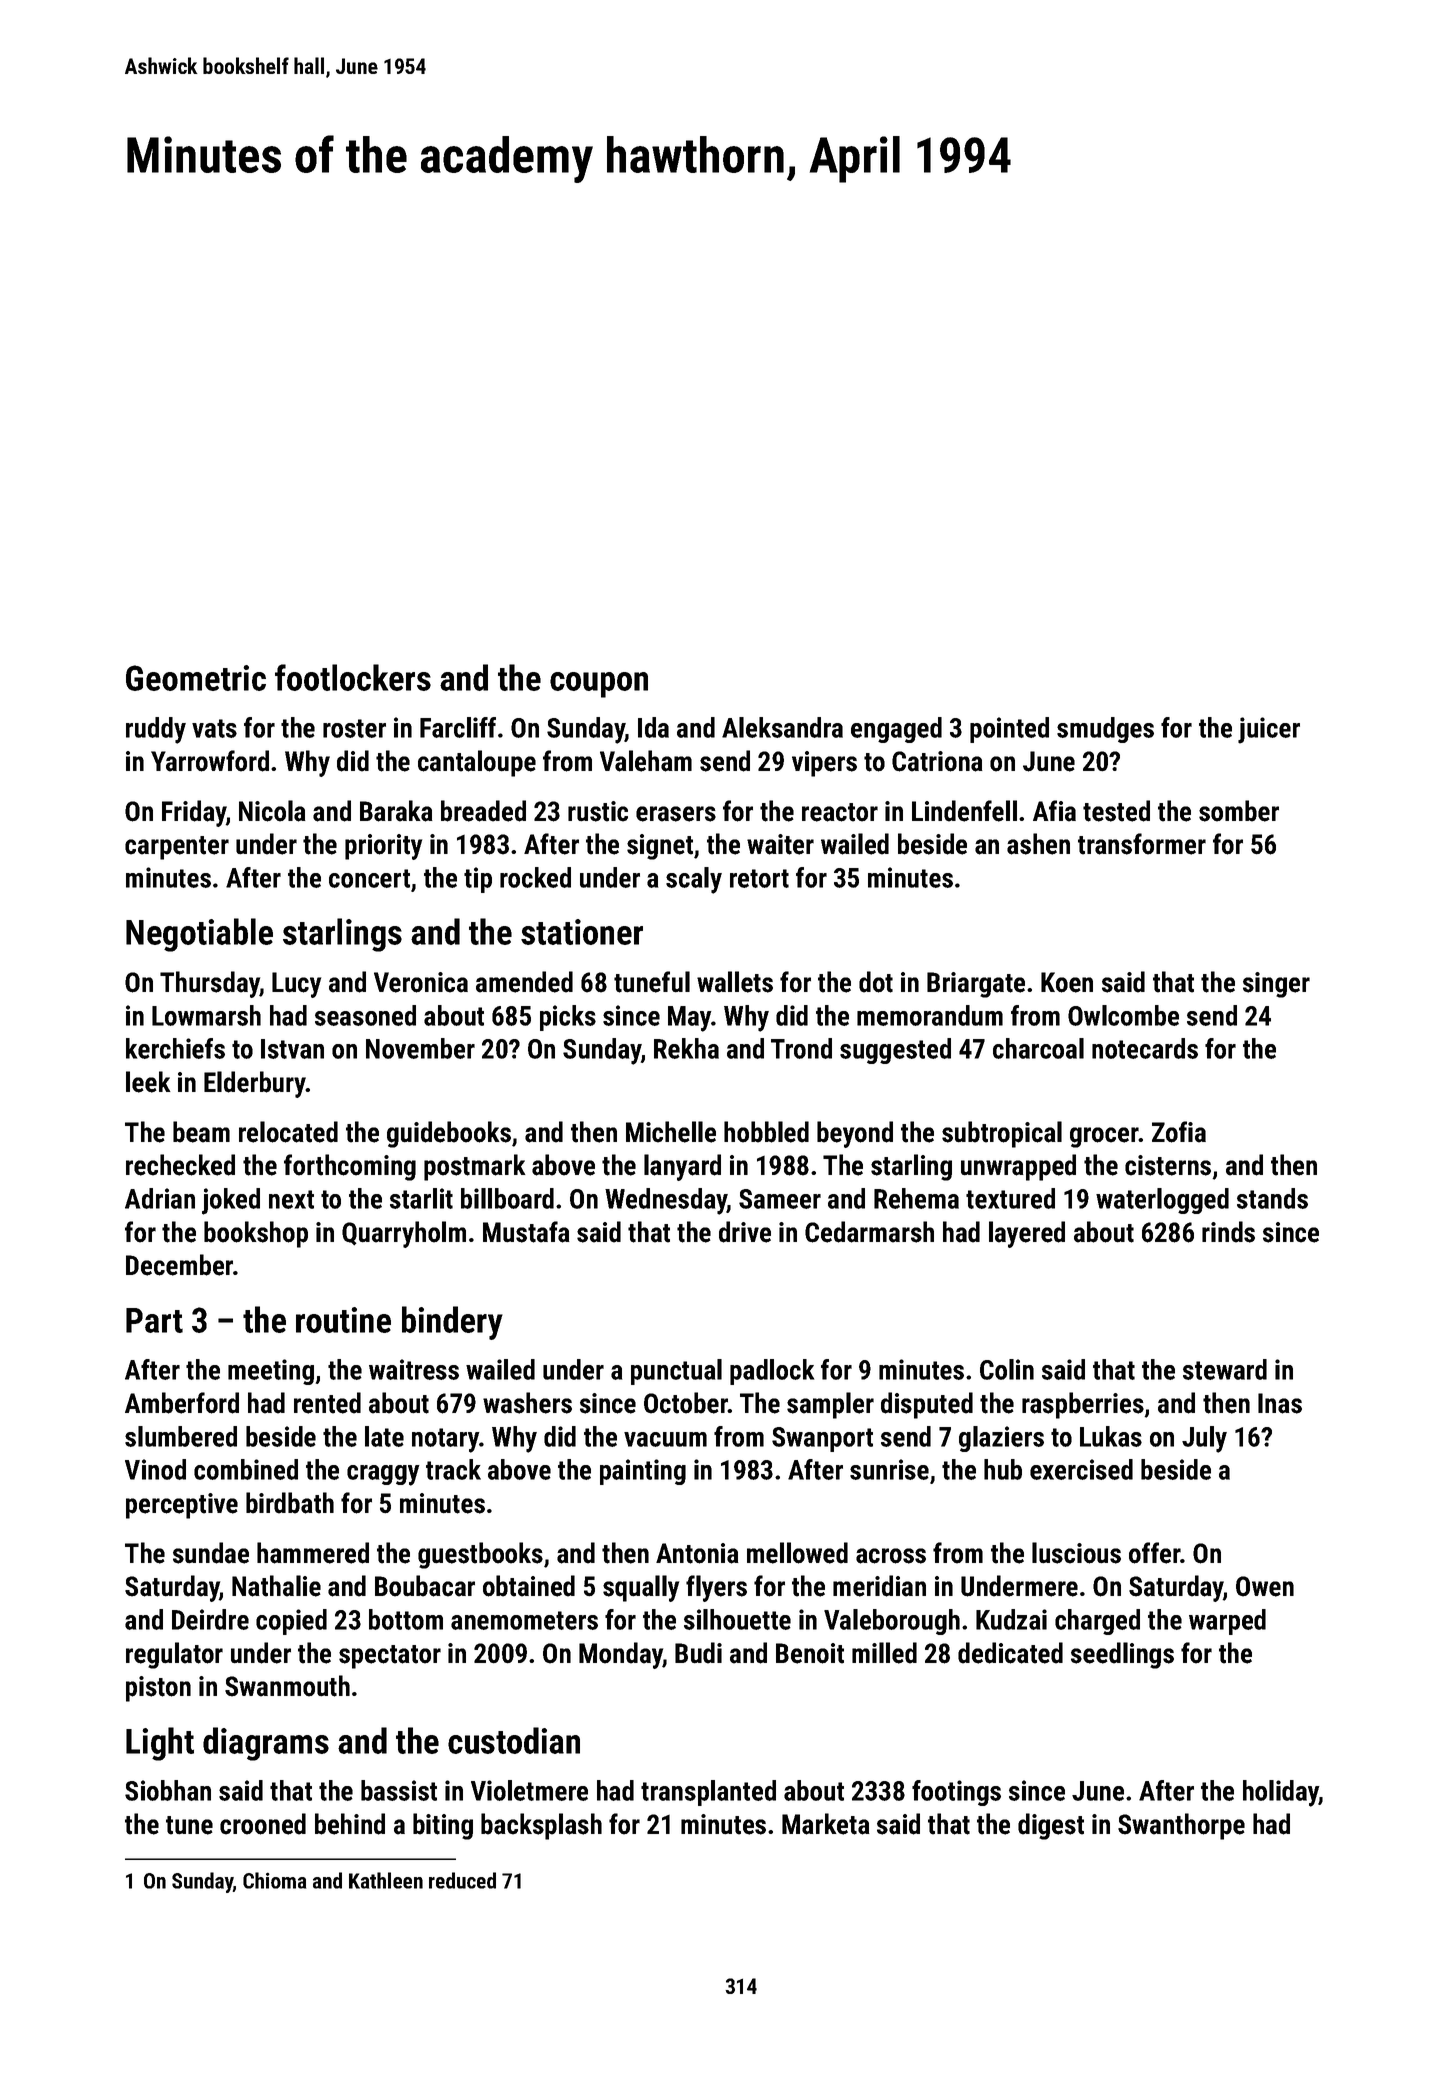 The image size is (1450, 2100). I want to click on juicer, so click(1269, 730).
